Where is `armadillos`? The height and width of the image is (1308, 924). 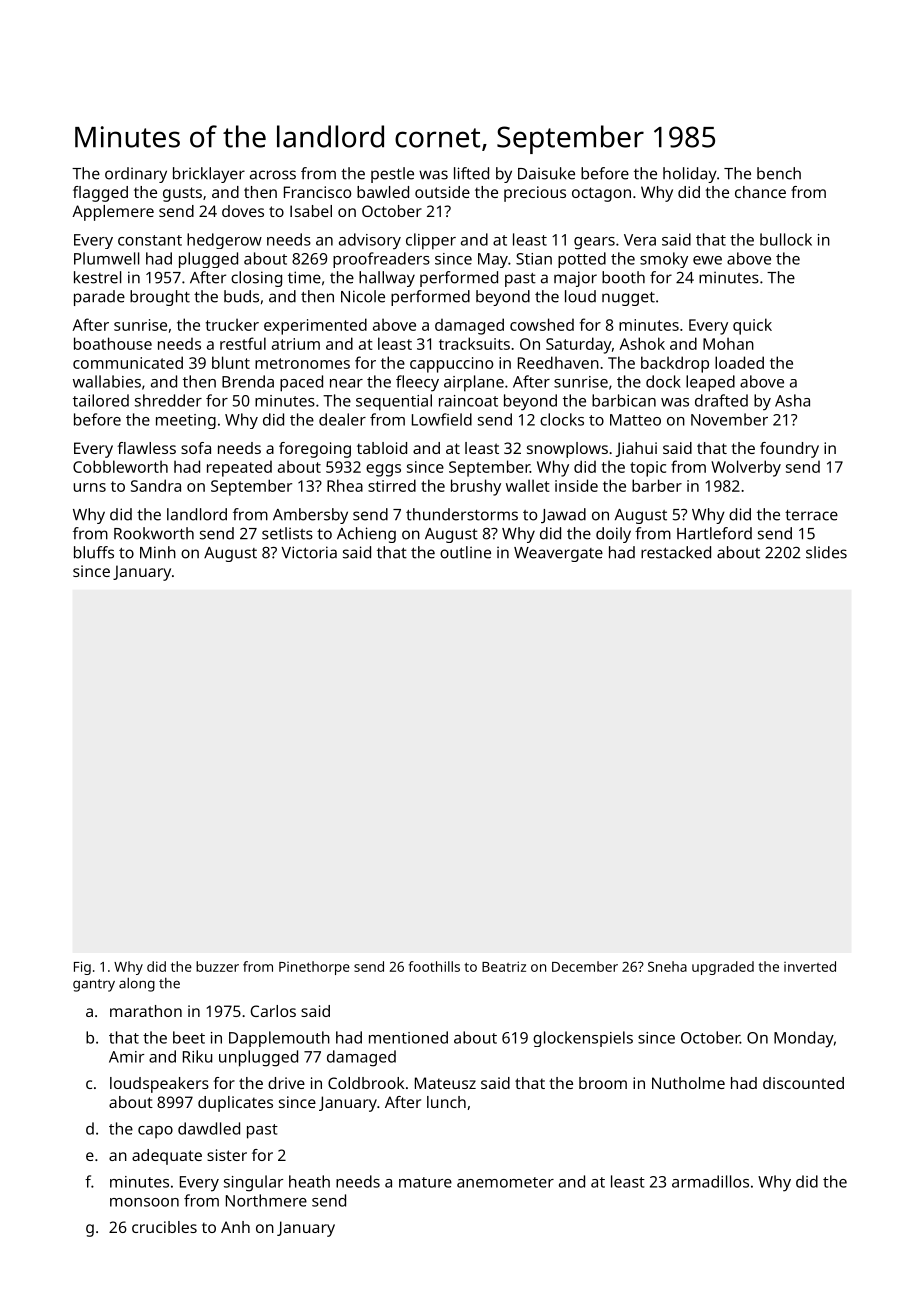
armadillos is located at coordinates (710, 1181).
